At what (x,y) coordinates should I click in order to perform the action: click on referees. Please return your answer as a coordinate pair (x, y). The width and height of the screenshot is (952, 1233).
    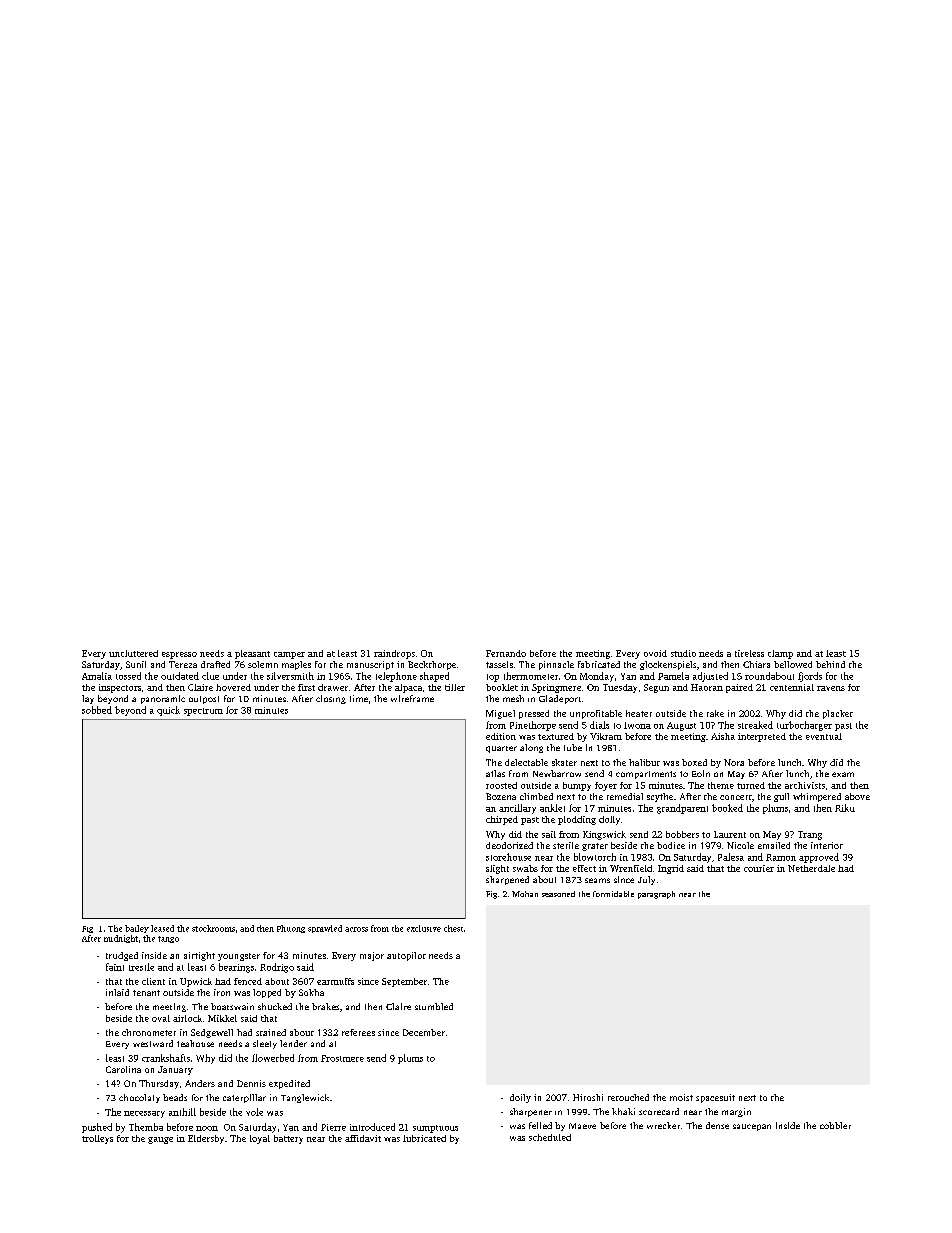
    Looking at the image, I should click on (358, 1032).
